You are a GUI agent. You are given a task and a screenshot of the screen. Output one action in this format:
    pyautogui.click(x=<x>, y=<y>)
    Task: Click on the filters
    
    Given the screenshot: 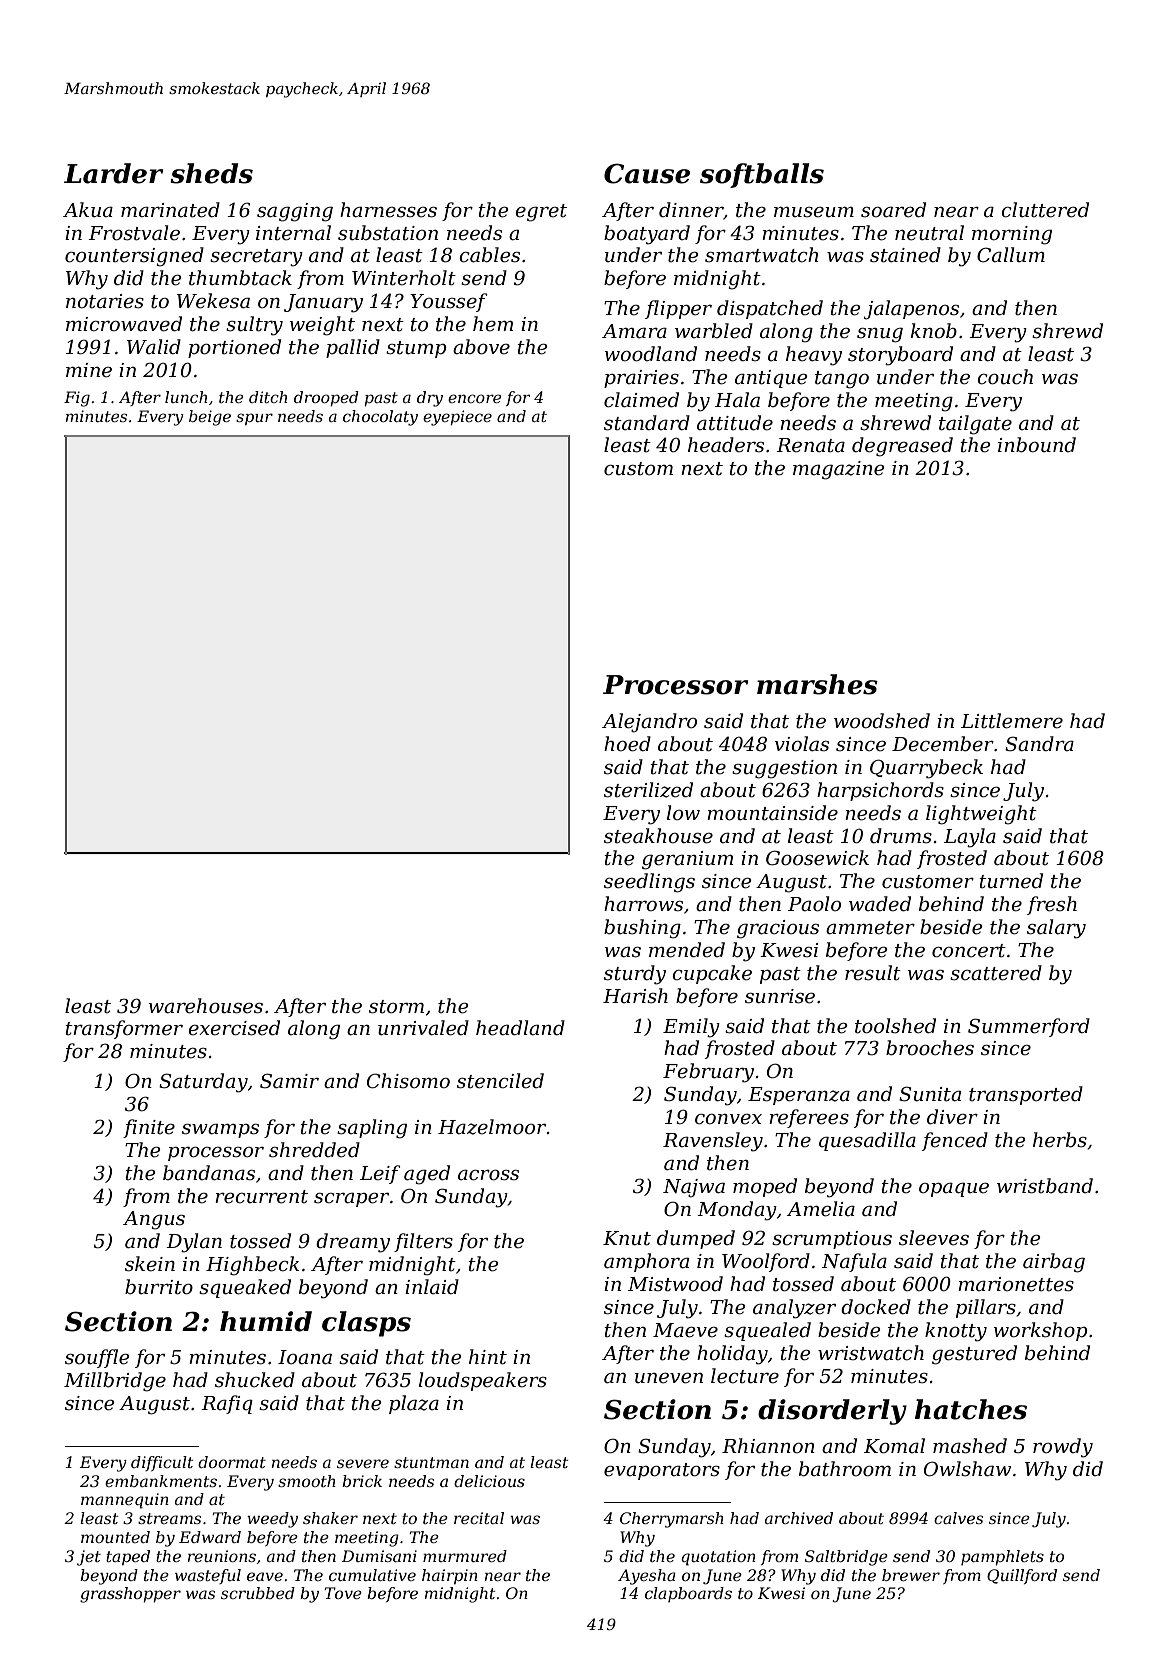 What is the action you would take?
    pyautogui.click(x=423, y=1242)
